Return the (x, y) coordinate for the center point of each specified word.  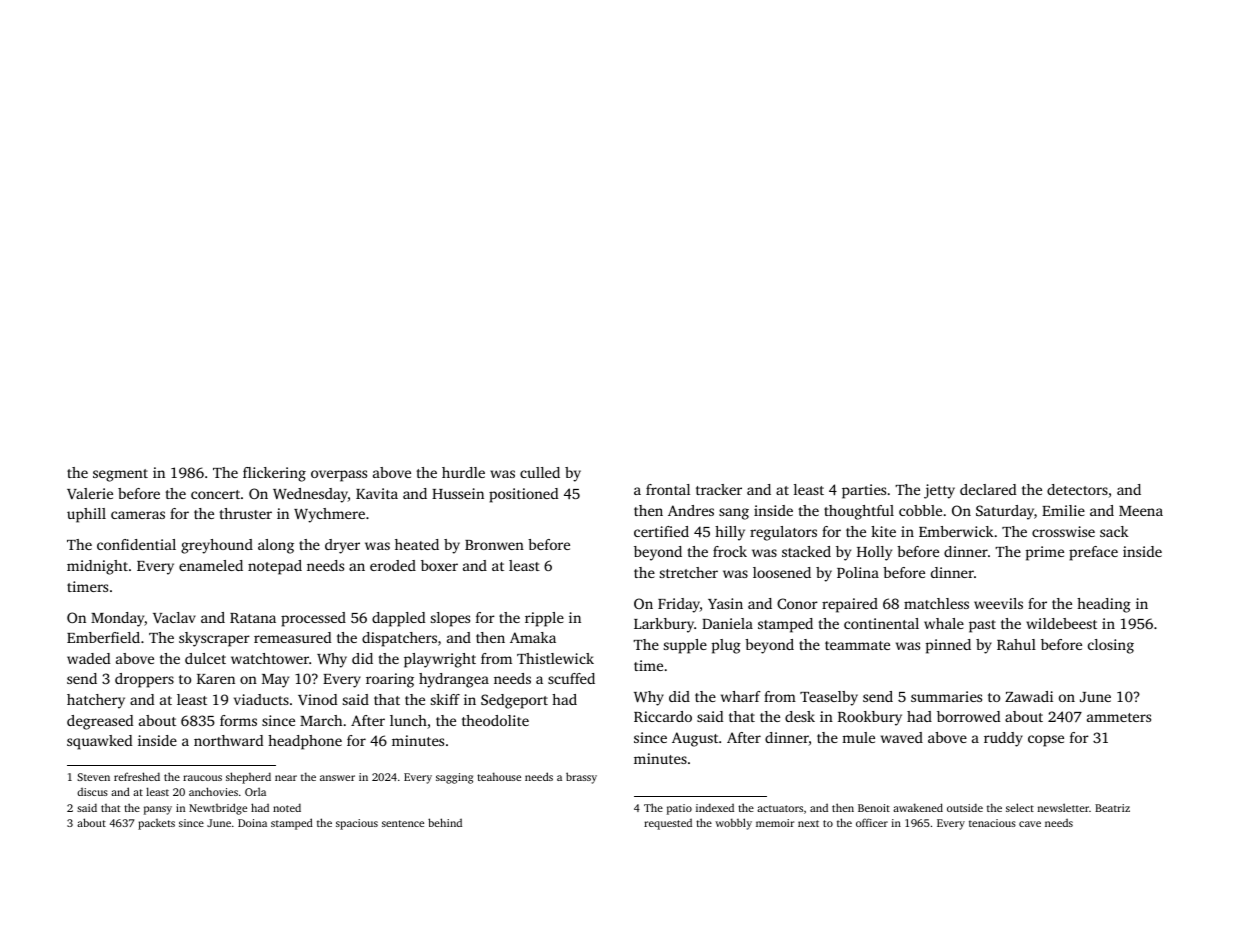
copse (1046, 741)
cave (1030, 824)
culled (540, 472)
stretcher (689, 572)
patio (679, 809)
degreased (100, 722)
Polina (858, 572)
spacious (357, 824)
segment (120, 475)
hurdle (463, 472)
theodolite (495, 720)
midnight (97, 567)
